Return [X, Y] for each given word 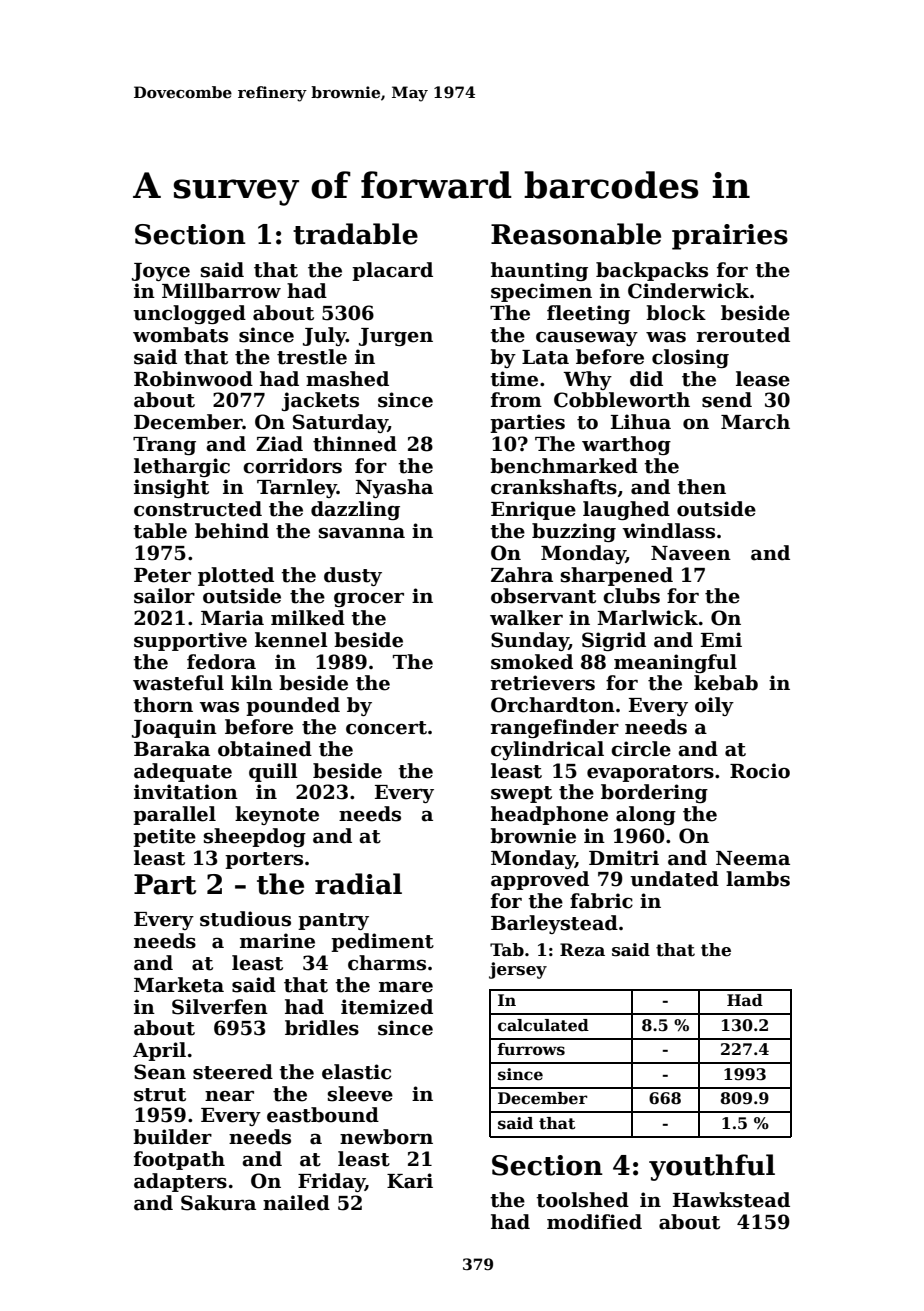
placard [392, 271]
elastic [356, 1072]
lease [763, 379]
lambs [758, 879]
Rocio [760, 771]
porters [264, 860]
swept [521, 794]
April [159, 1051]
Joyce [161, 272]
